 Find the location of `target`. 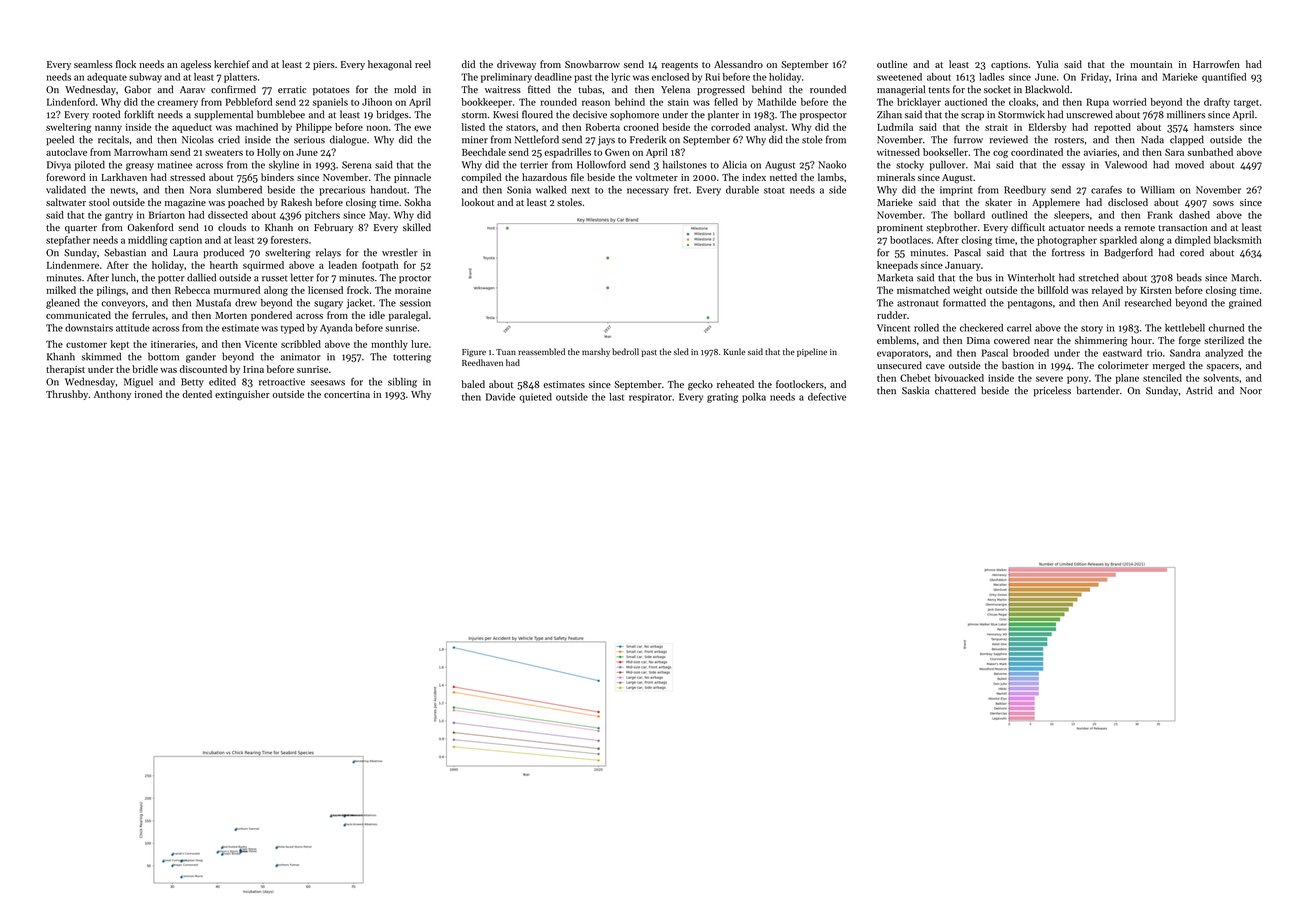

target is located at coordinates (1246, 104).
